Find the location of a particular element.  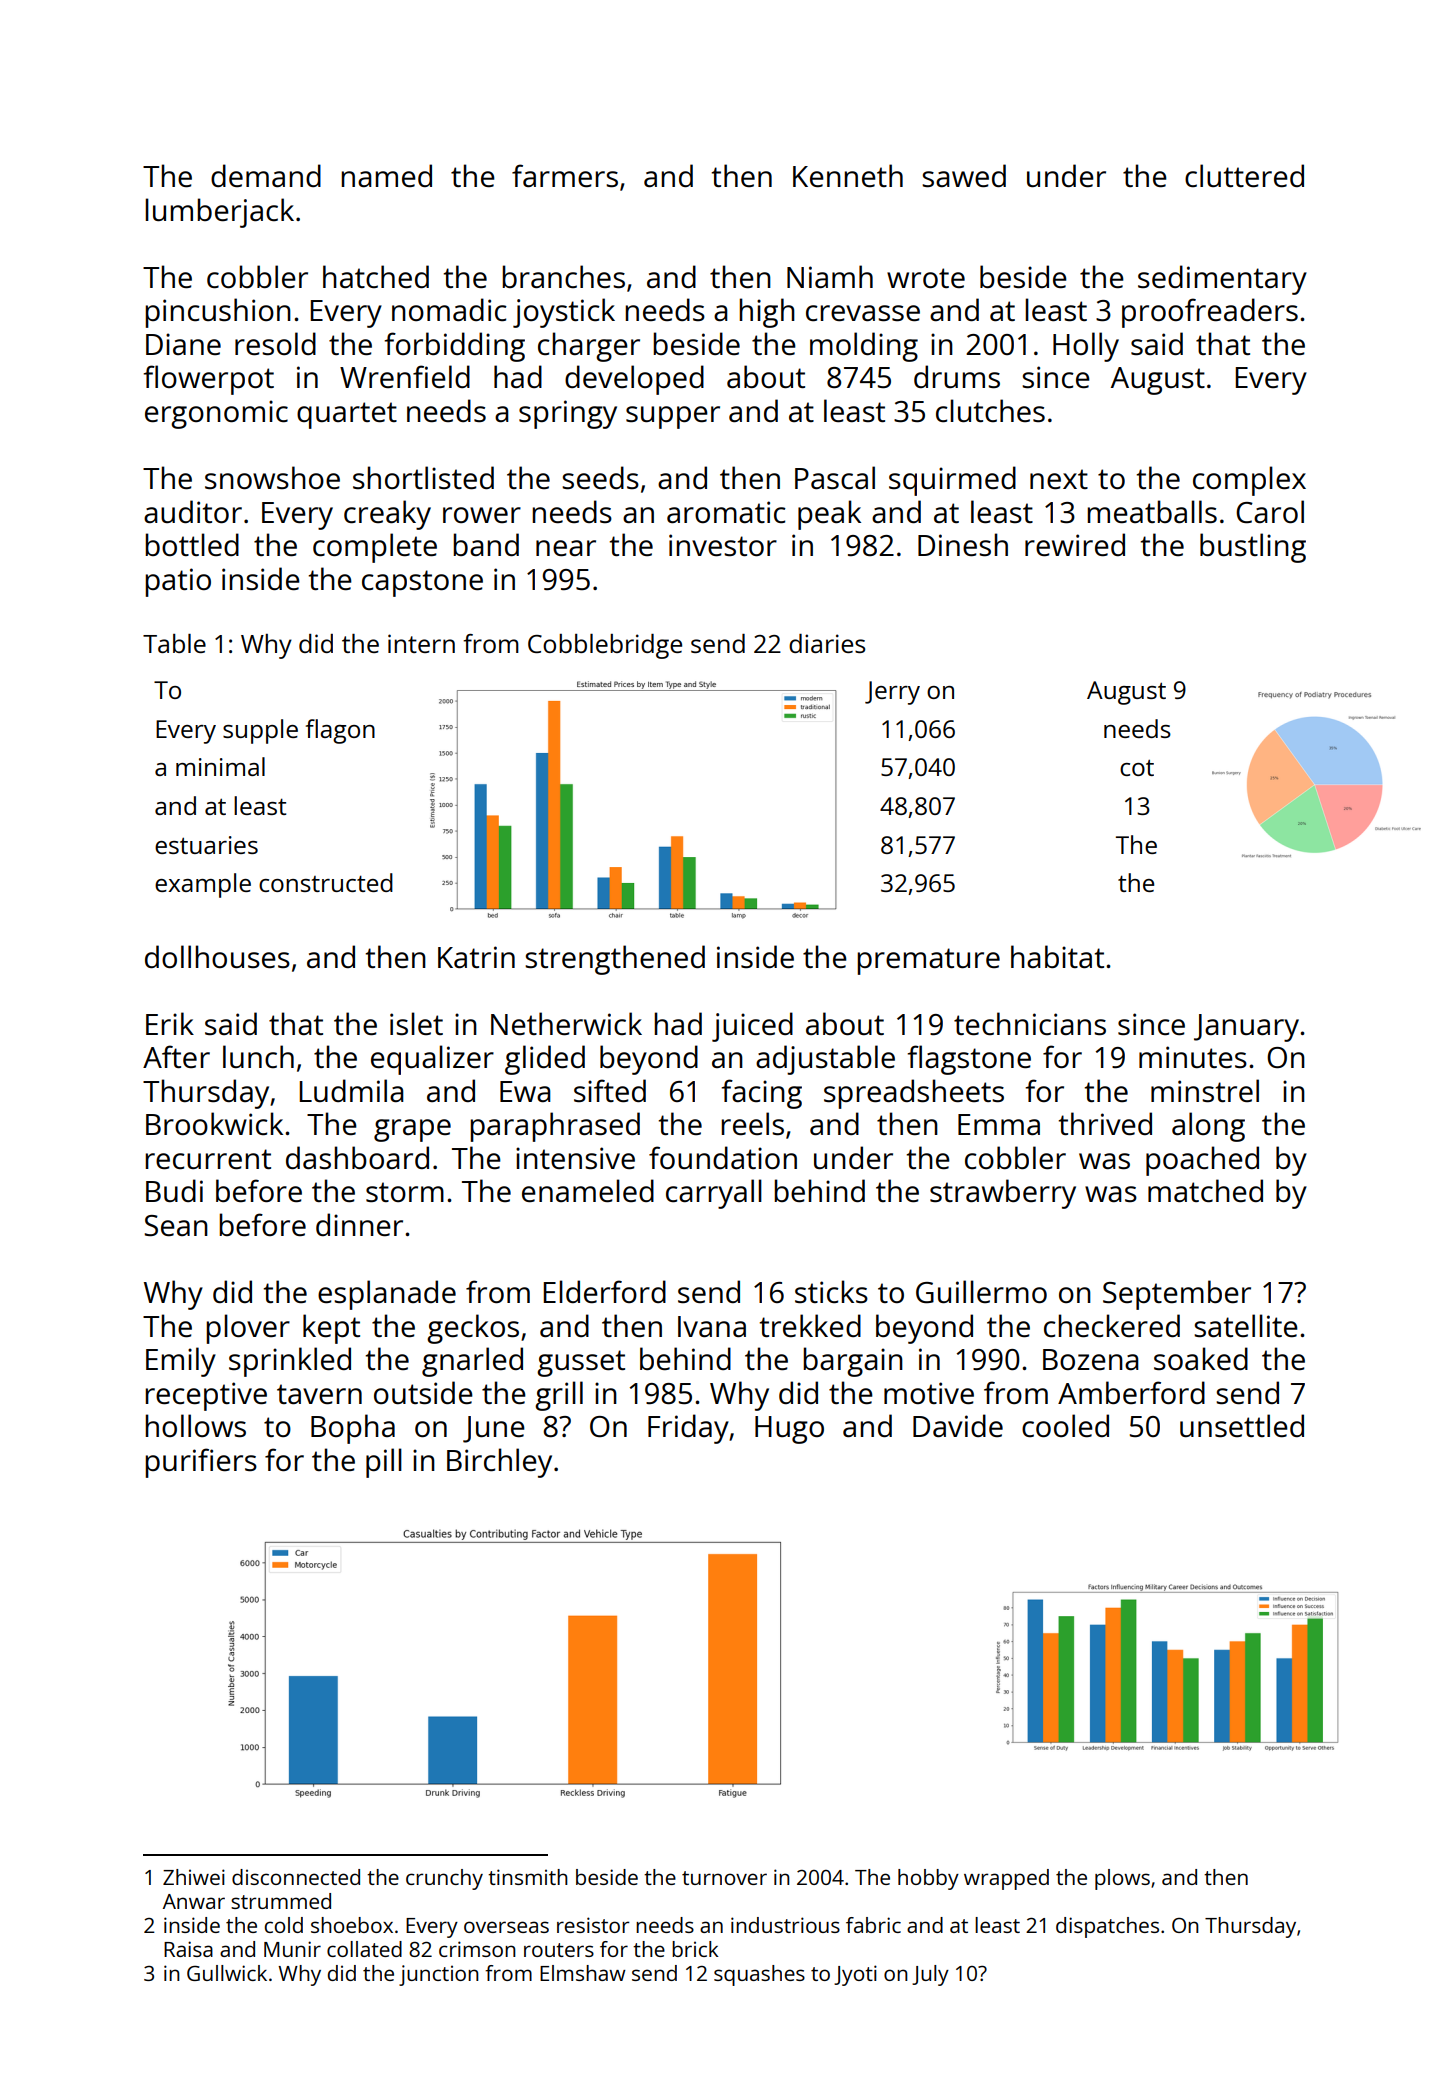

habitat is located at coordinates (1057, 956).
